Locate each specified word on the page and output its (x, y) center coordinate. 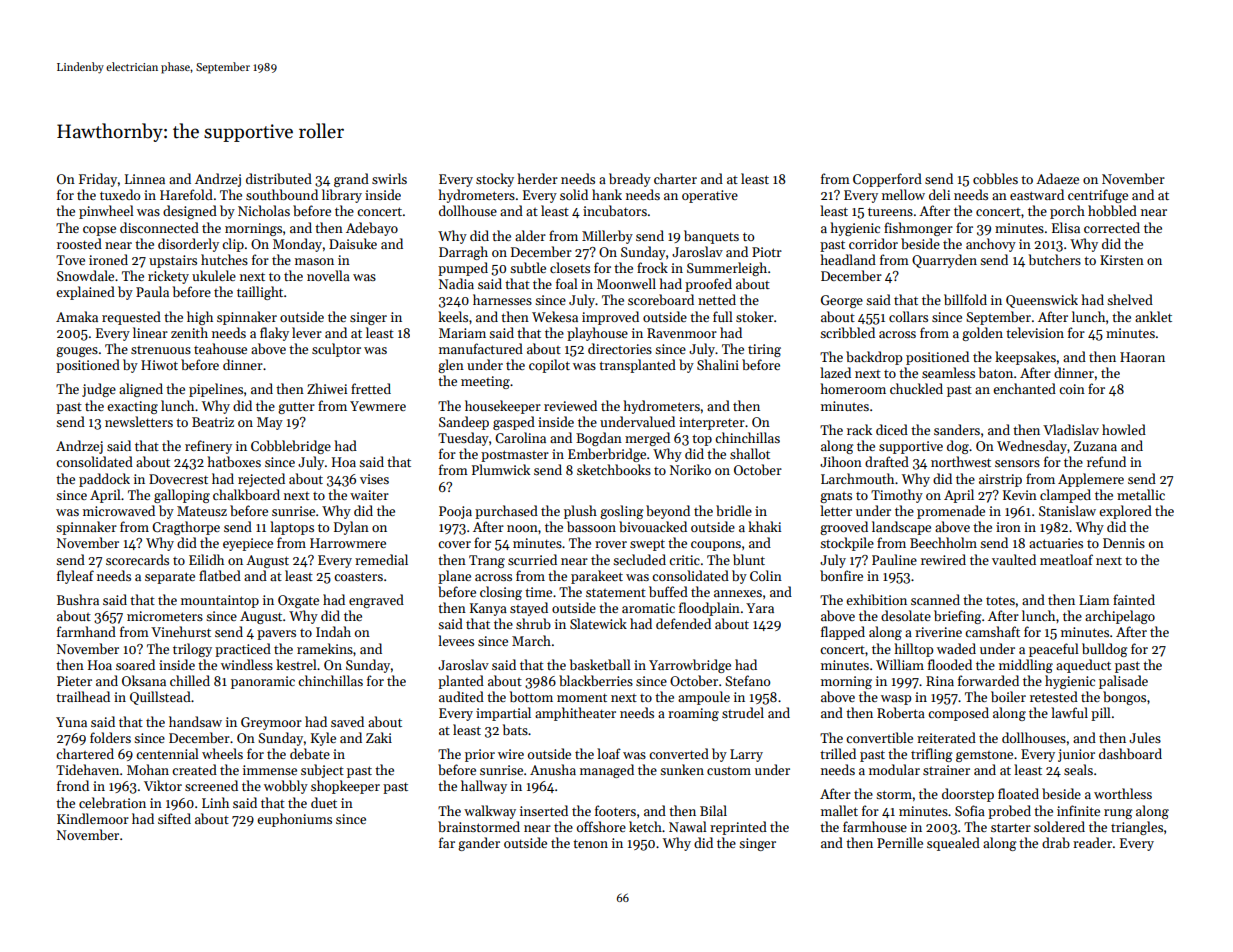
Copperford (887, 180)
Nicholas (264, 210)
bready (630, 180)
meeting (485, 382)
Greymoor (271, 723)
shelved (1130, 299)
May (270, 423)
